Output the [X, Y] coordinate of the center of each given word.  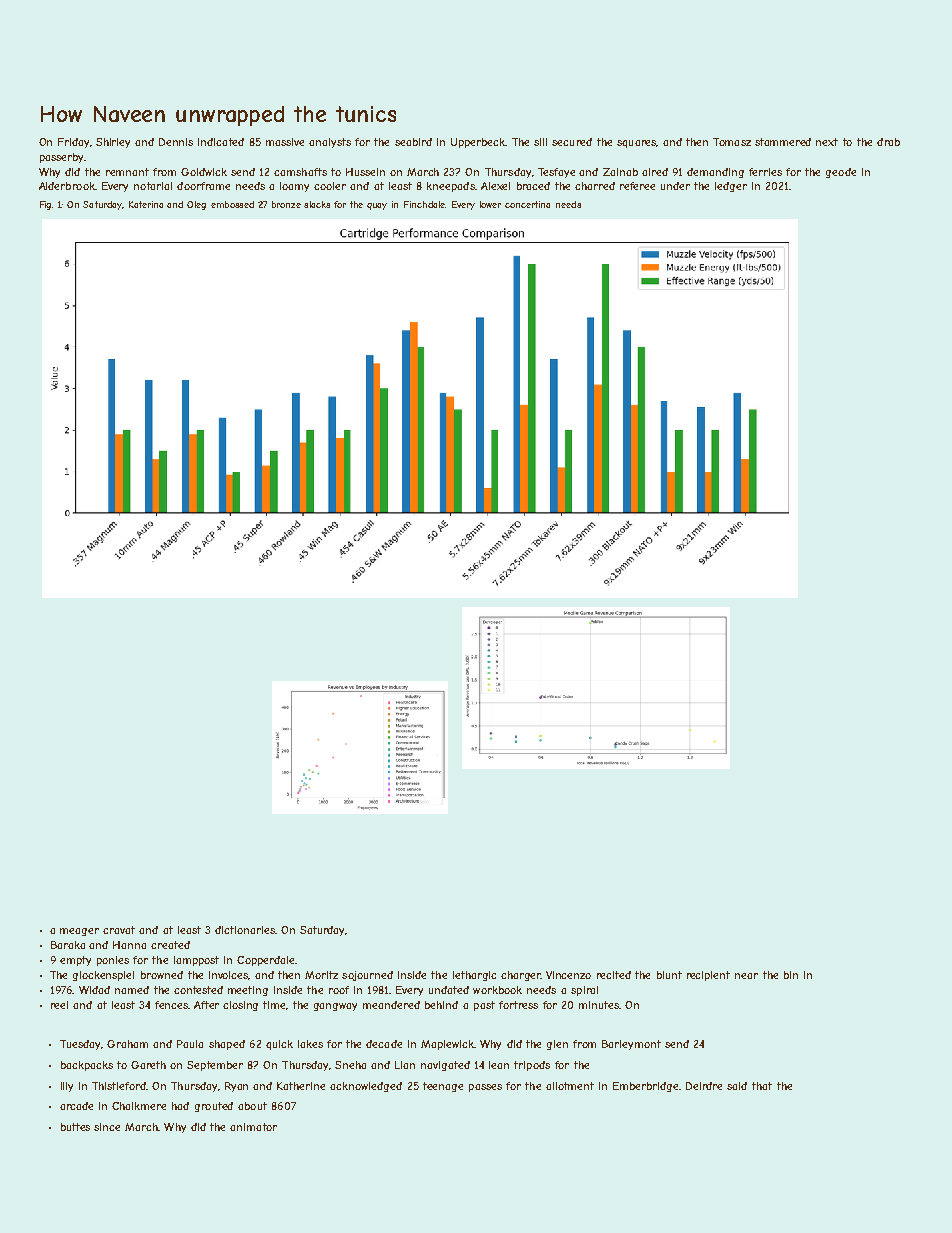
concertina [527, 204]
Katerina [146, 204]
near [746, 976]
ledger [731, 187]
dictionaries [245, 930]
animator [253, 1127]
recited [614, 975]
